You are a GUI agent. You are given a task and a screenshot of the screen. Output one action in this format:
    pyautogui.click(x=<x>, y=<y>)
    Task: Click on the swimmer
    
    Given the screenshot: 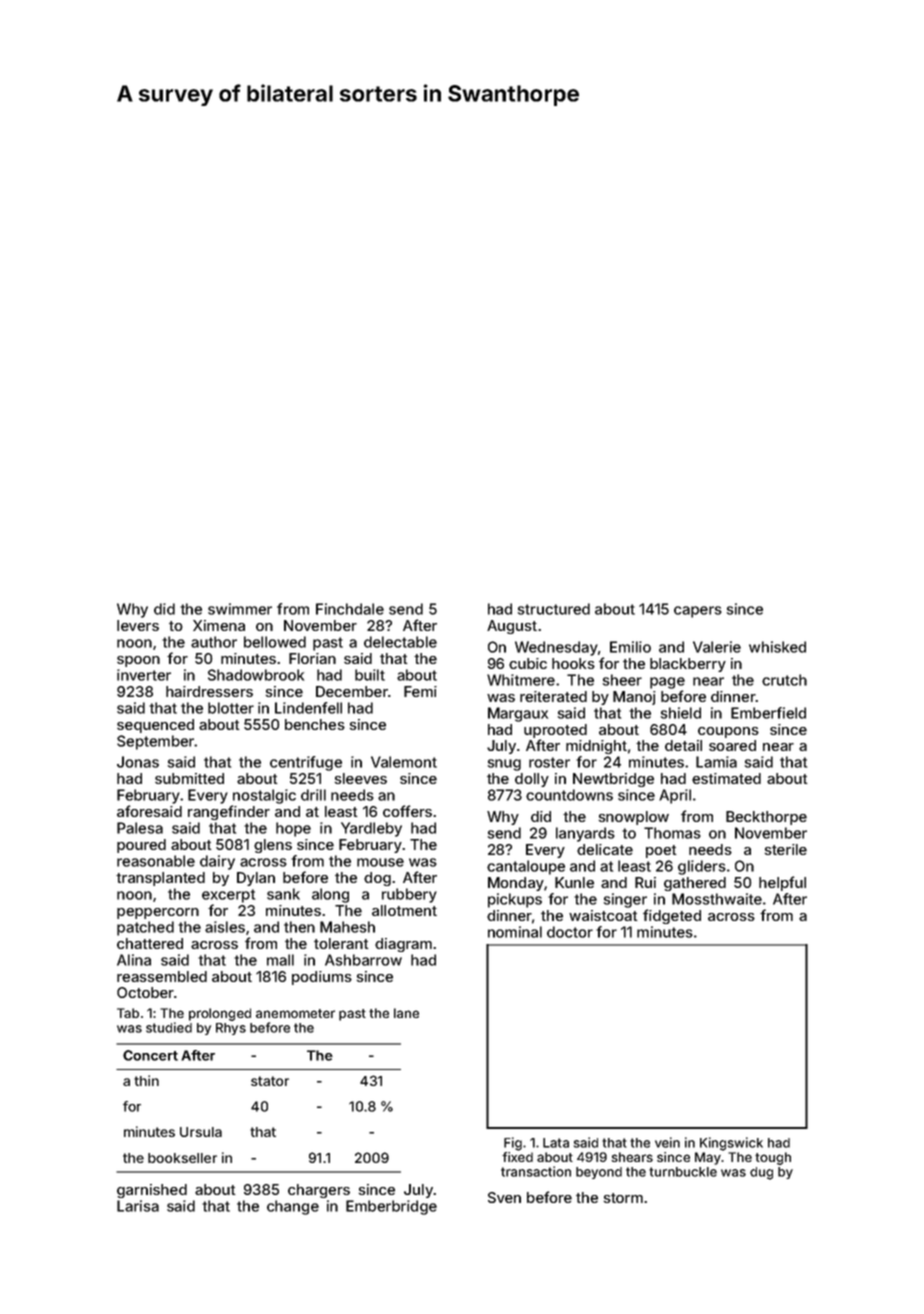 What is the action you would take?
    pyautogui.click(x=240, y=609)
